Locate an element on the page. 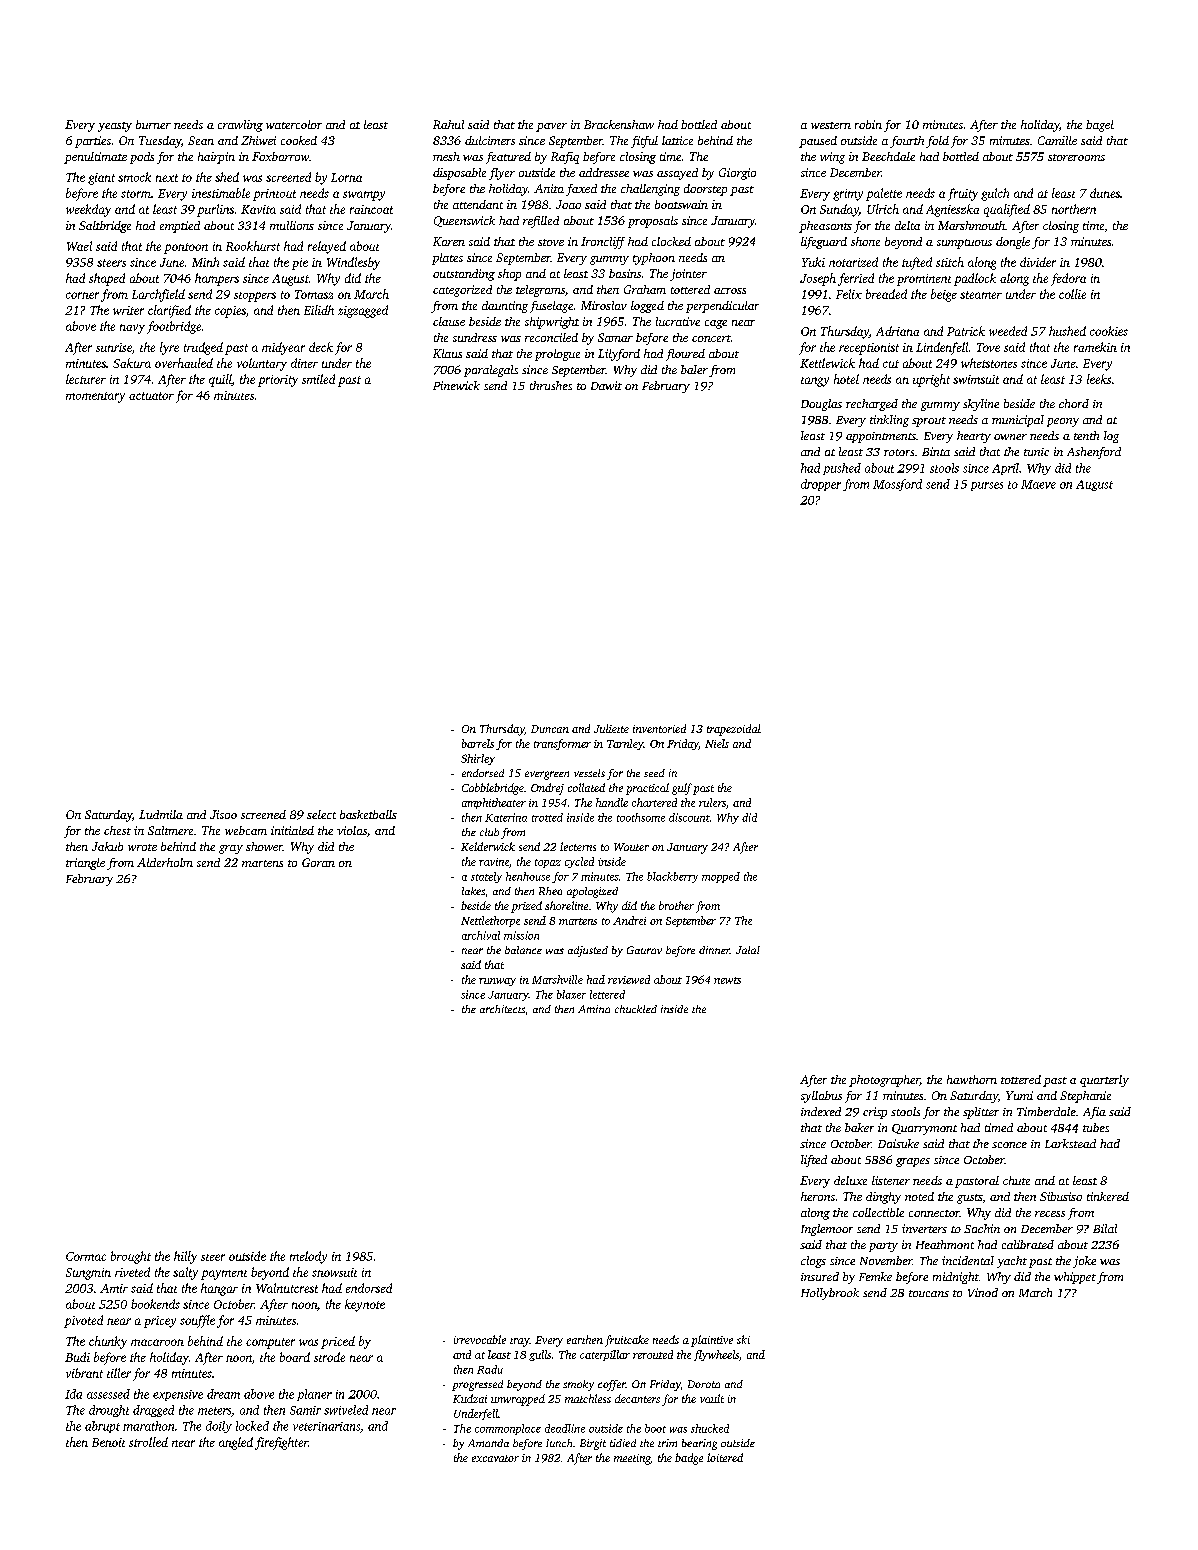 This page has width=1198, height=1550. Ludmila is located at coordinates (161, 814).
